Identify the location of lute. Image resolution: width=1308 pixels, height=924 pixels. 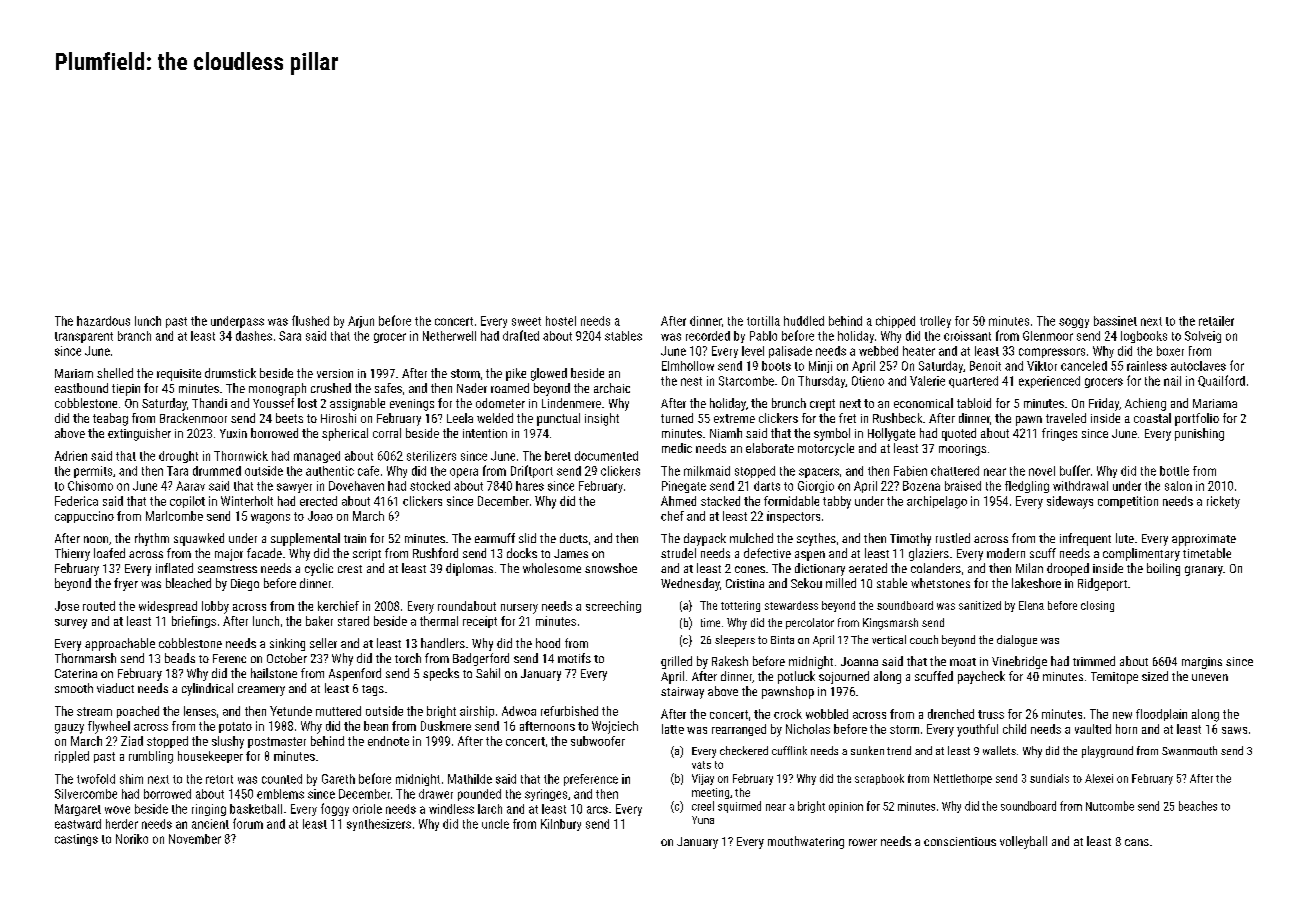
(1125, 538).
